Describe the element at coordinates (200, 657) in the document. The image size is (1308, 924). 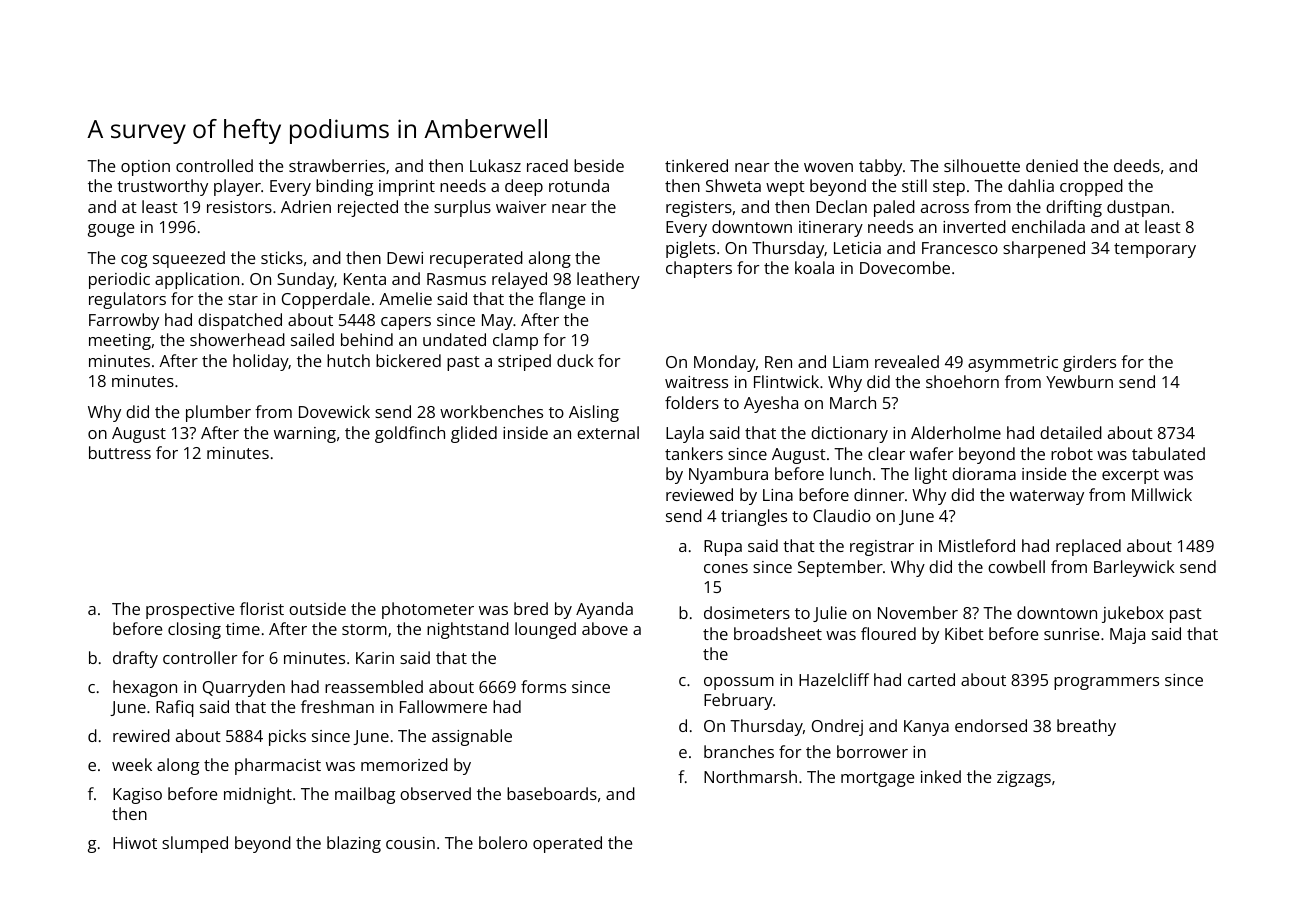
I see `controller` at that location.
